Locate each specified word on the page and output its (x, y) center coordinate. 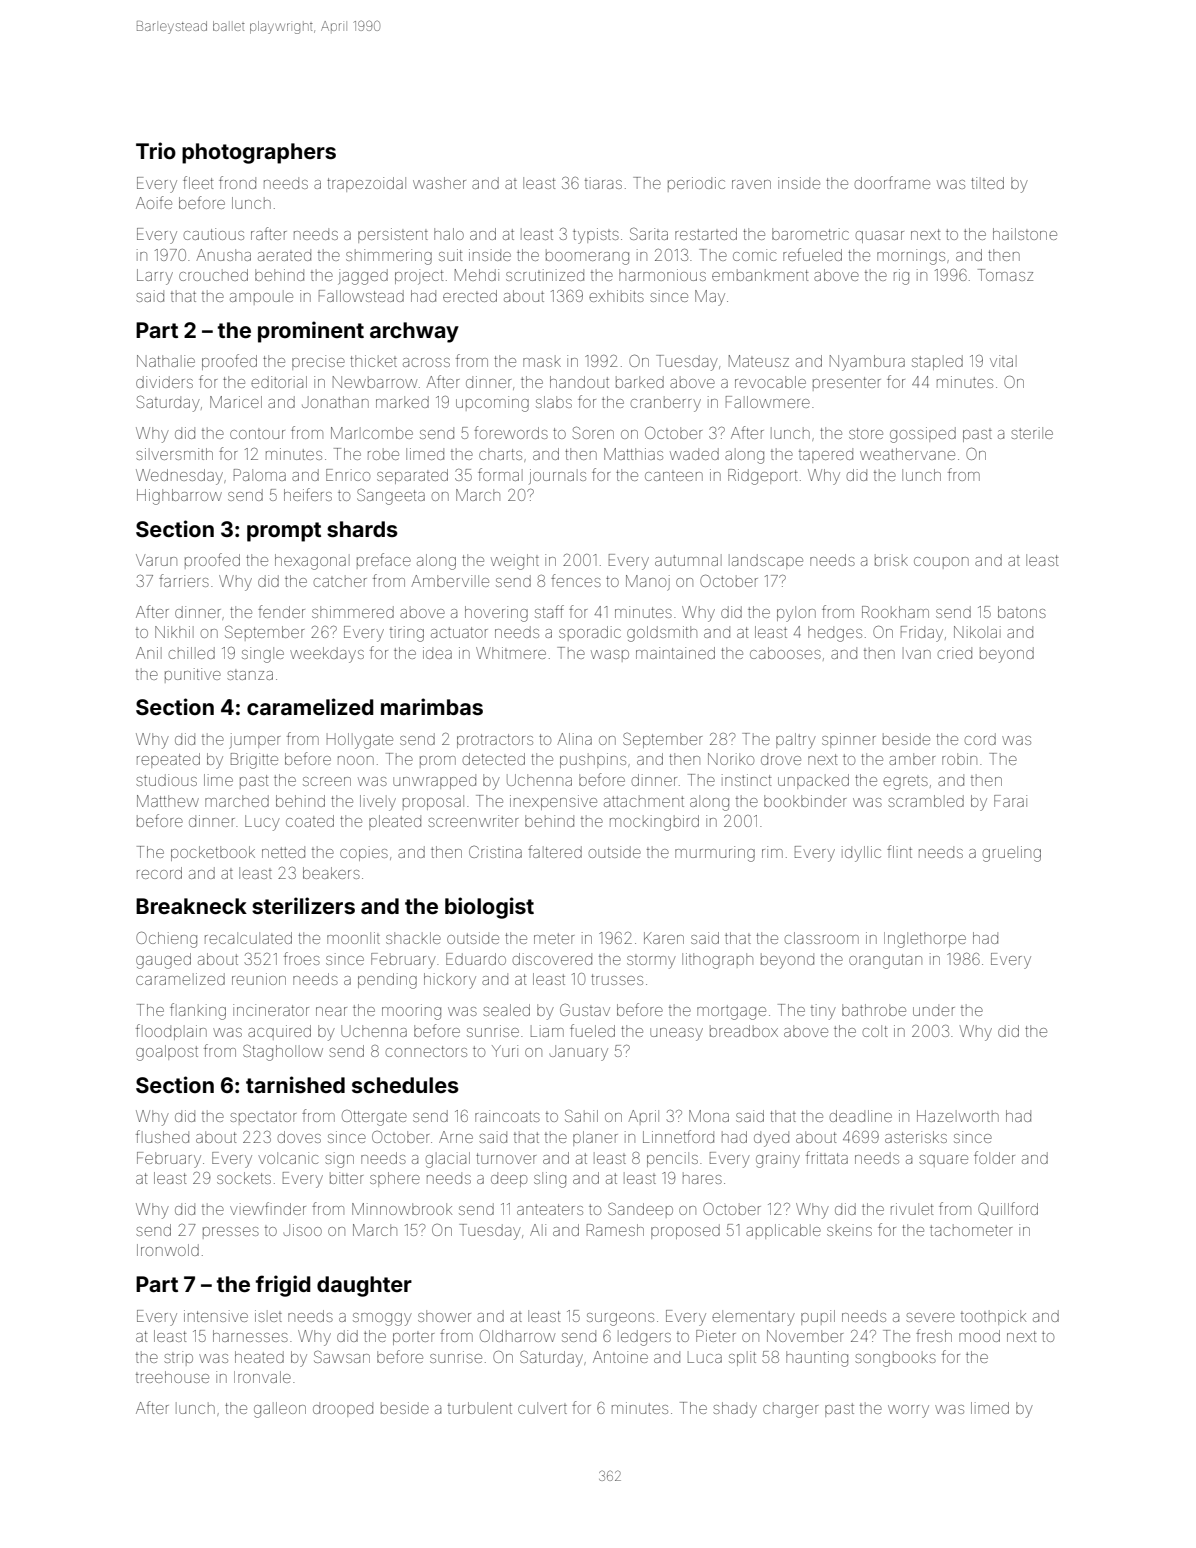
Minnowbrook (402, 1209)
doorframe (892, 182)
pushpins (593, 760)
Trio (156, 150)
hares (702, 1178)
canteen (674, 476)
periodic (696, 184)
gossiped (923, 435)
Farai (1010, 801)
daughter (364, 1286)
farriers (184, 580)
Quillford (1008, 1209)
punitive (193, 675)
